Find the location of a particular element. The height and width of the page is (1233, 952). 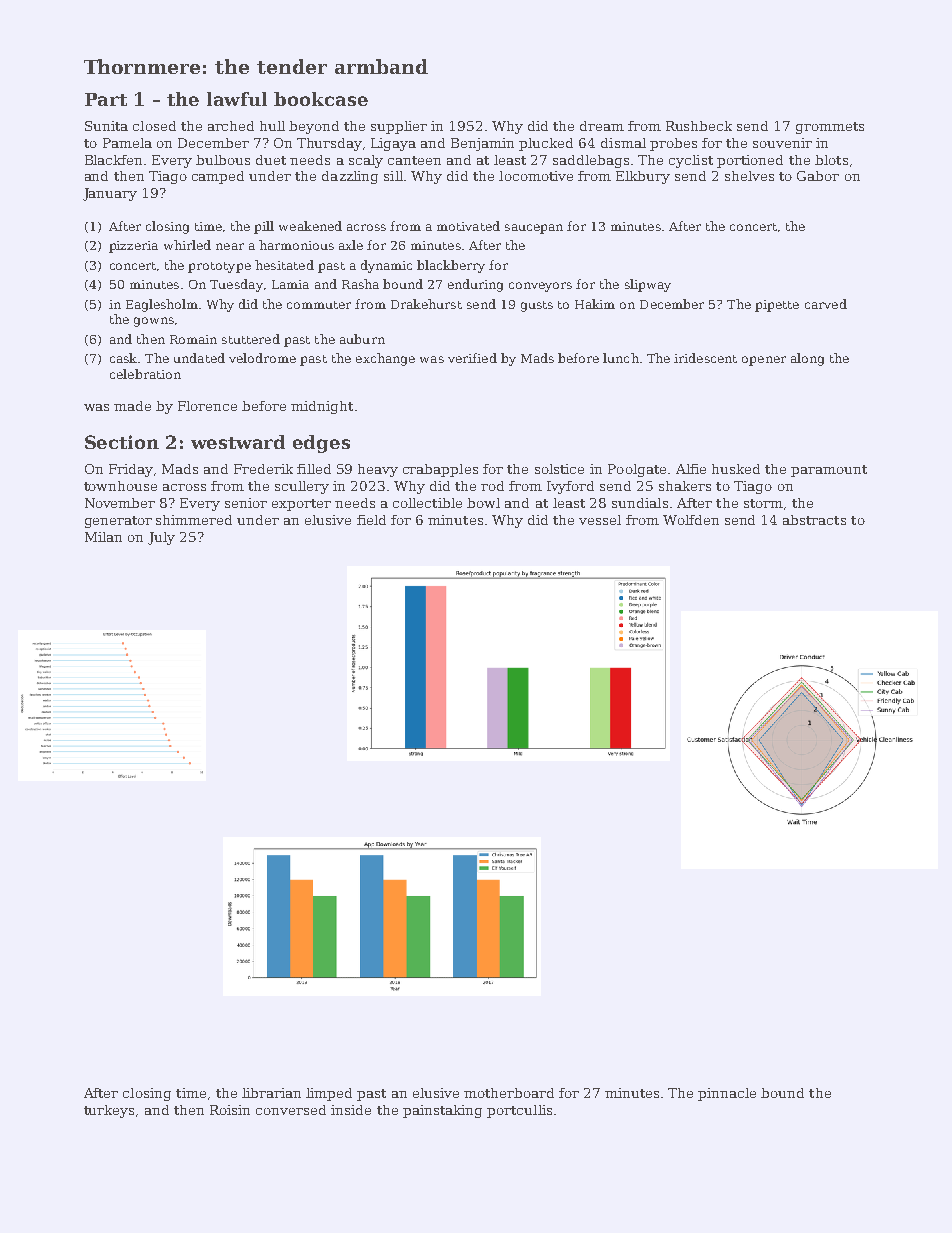

abstracts is located at coordinates (814, 520).
